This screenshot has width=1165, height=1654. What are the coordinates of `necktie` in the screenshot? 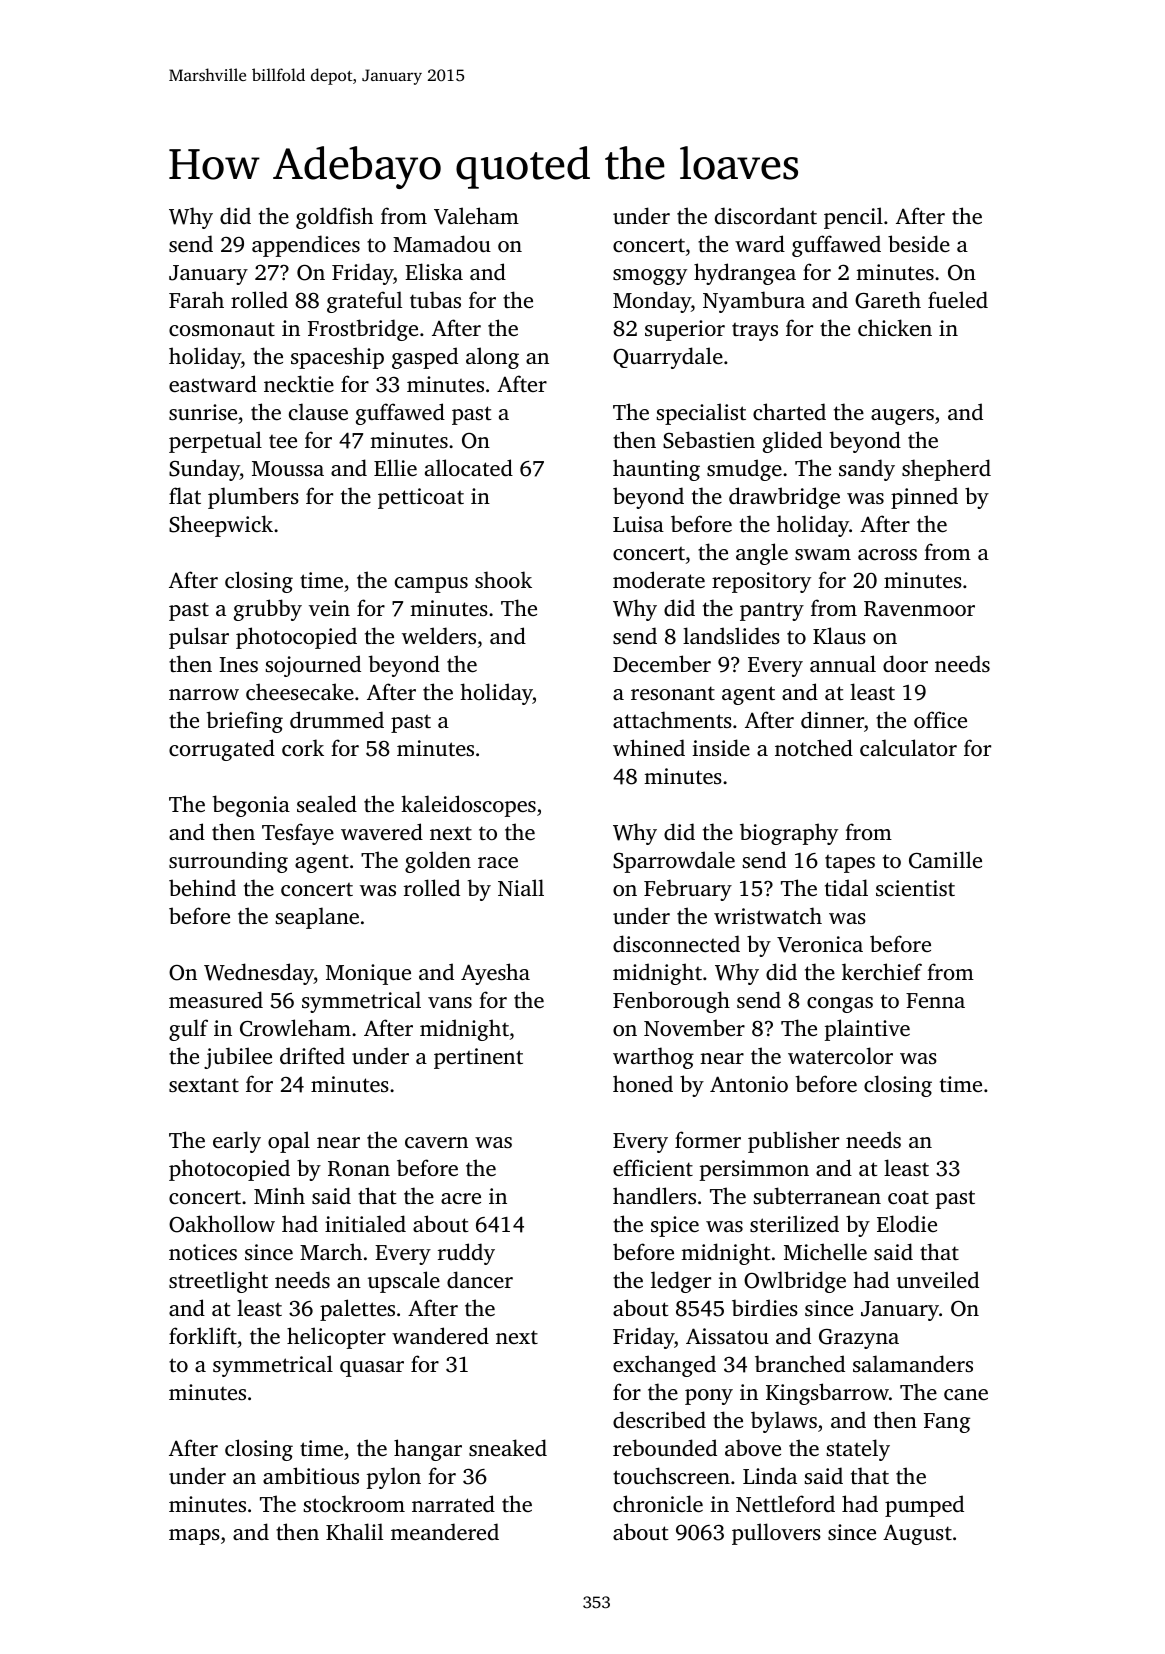 It's located at (299, 383).
